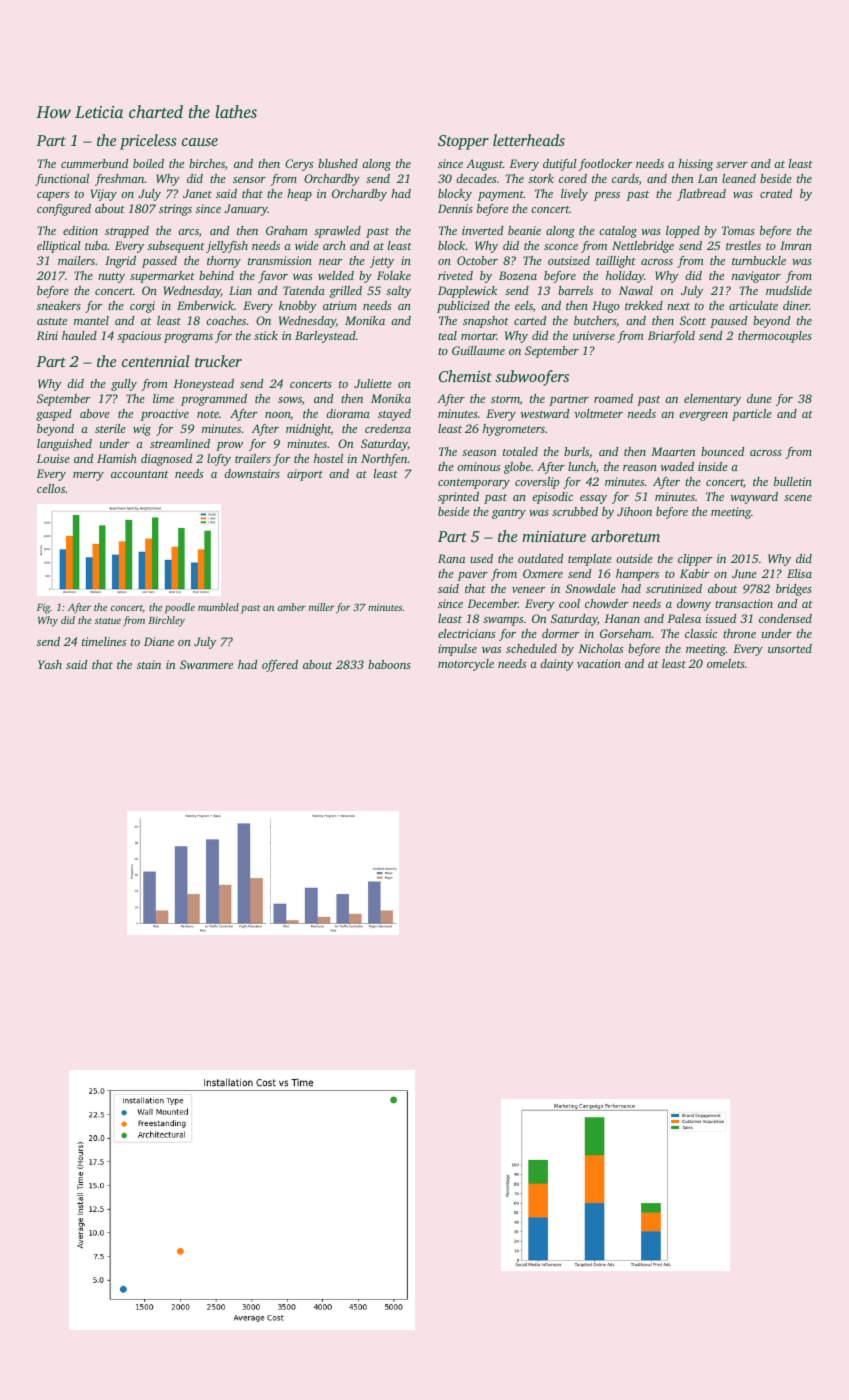 This screenshot has height=1400, width=849. What do you see at coordinates (463, 142) in the screenshot?
I see `Stopper` at bounding box center [463, 142].
